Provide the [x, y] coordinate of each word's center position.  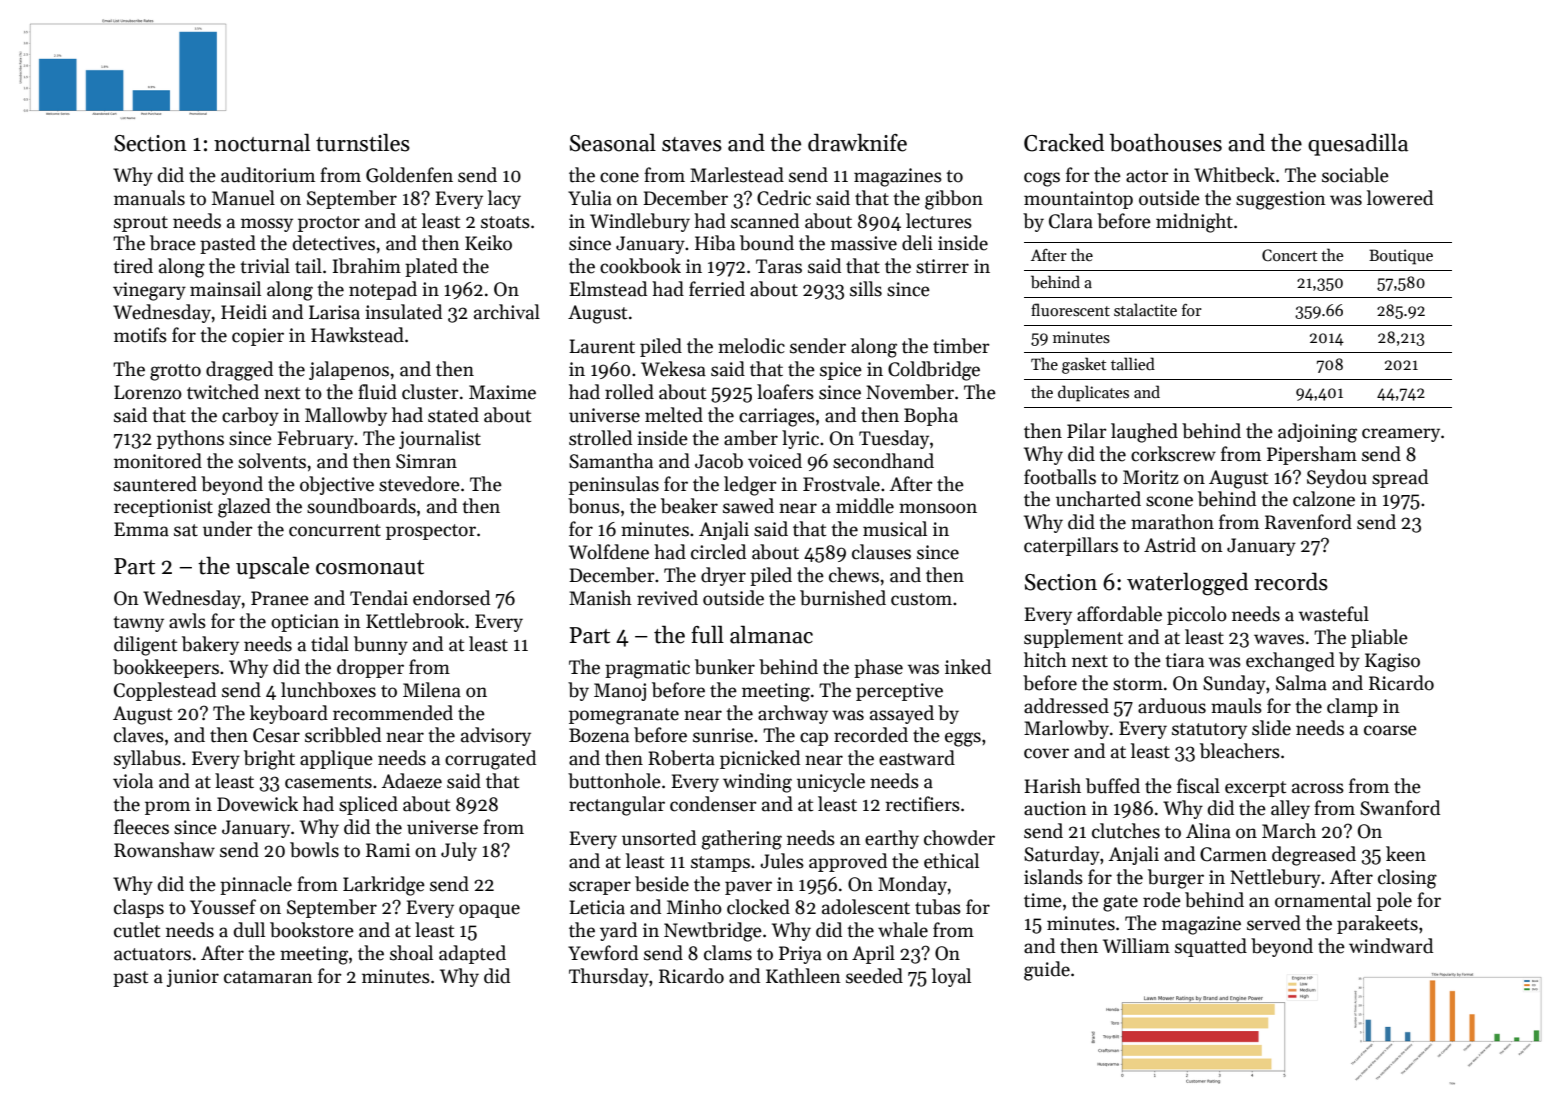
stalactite [1145, 309]
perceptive [899, 692]
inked [968, 667]
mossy [267, 225]
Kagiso [1392, 662]
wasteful [1334, 614]
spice [841, 371]
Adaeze [412, 781]
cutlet [137, 930]
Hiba [715, 243]
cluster [430, 392]
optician [305, 623]
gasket [1084, 365]
